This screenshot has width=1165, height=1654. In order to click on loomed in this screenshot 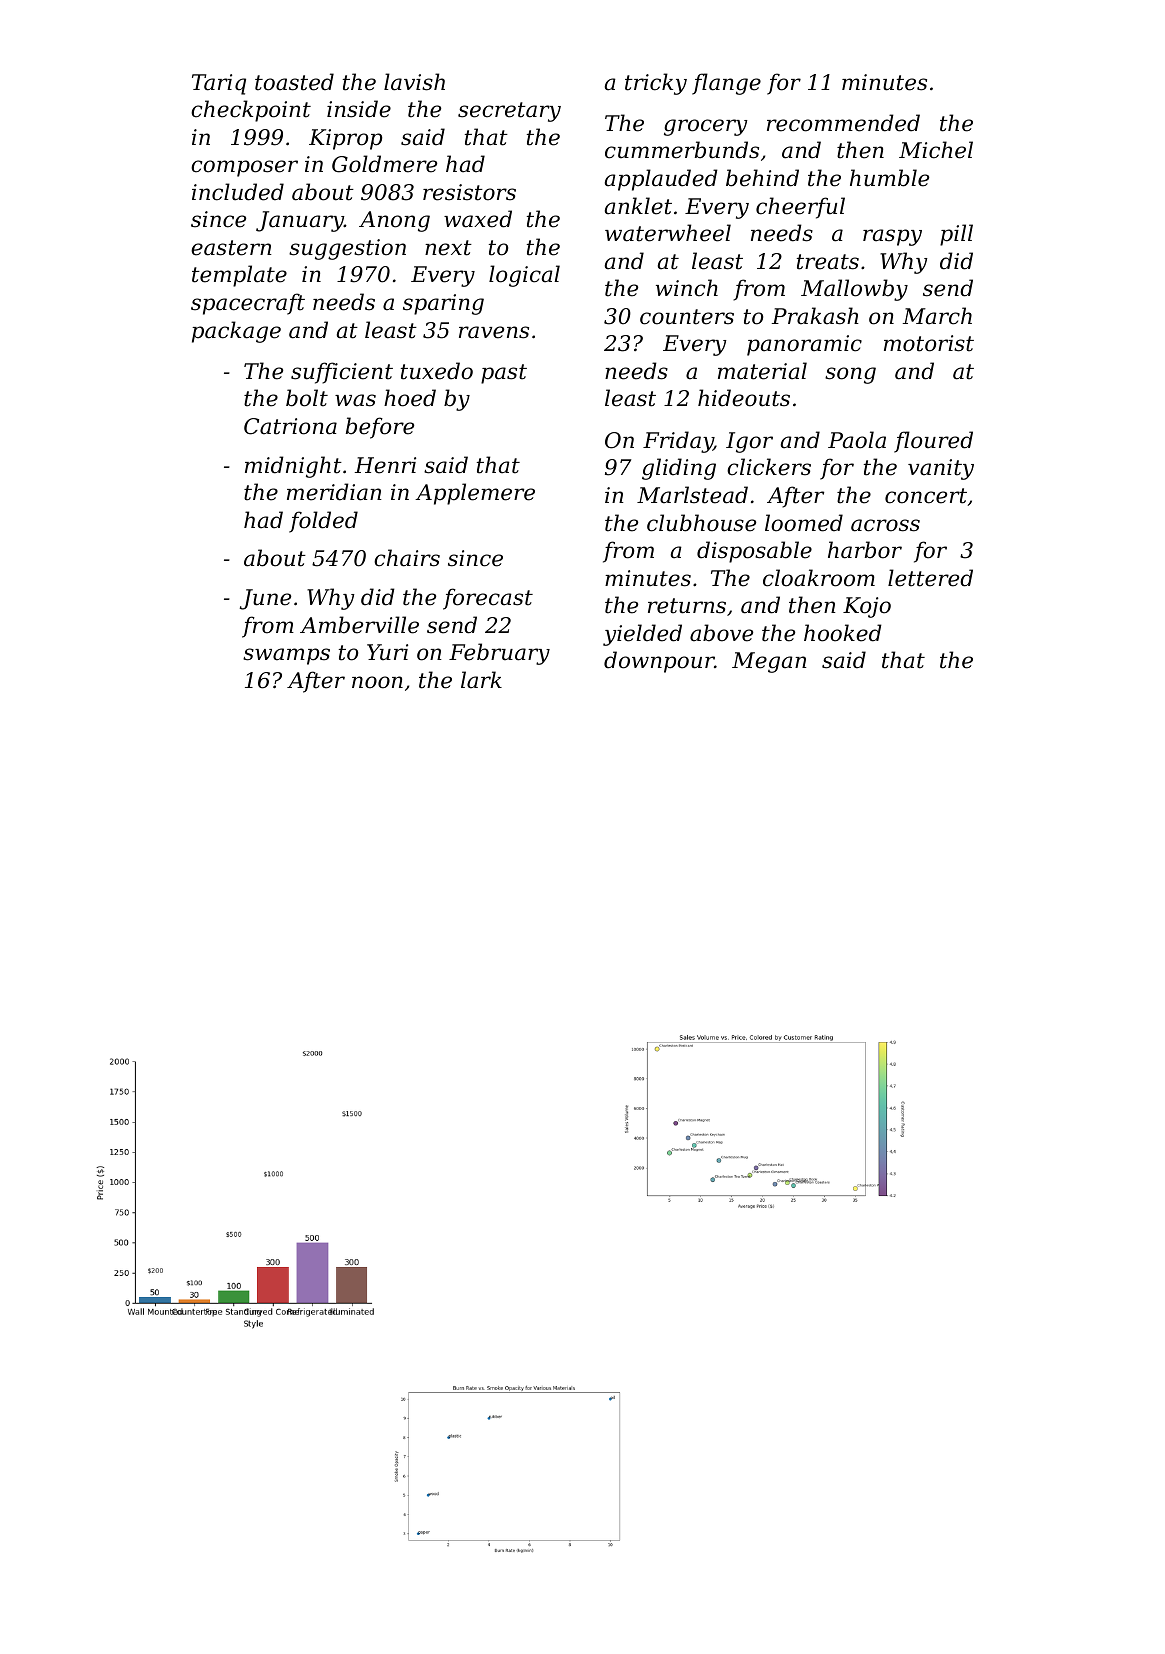, I will do `click(804, 523)`.
